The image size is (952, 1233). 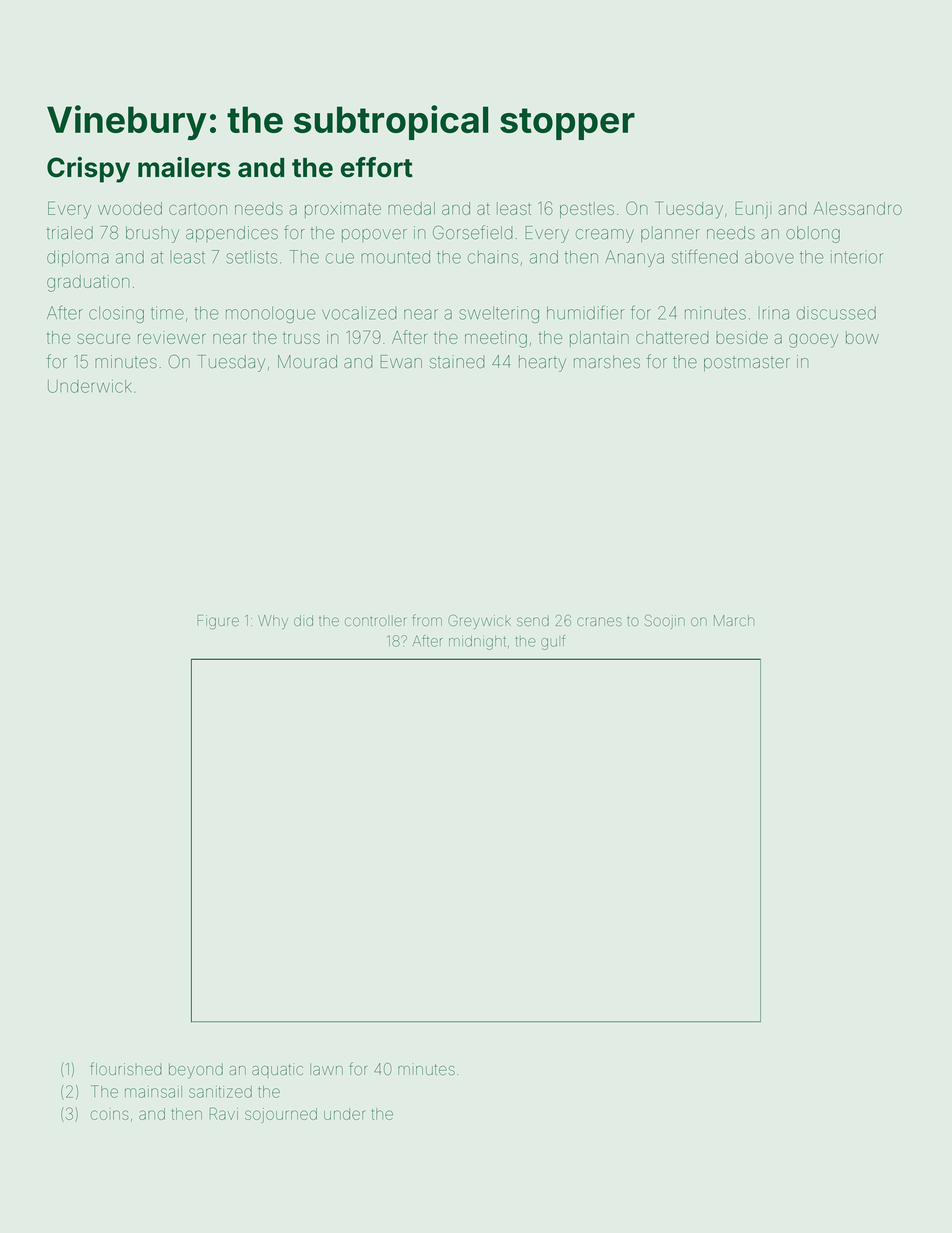 I want to click on beside, so click(x=742, y=337).
